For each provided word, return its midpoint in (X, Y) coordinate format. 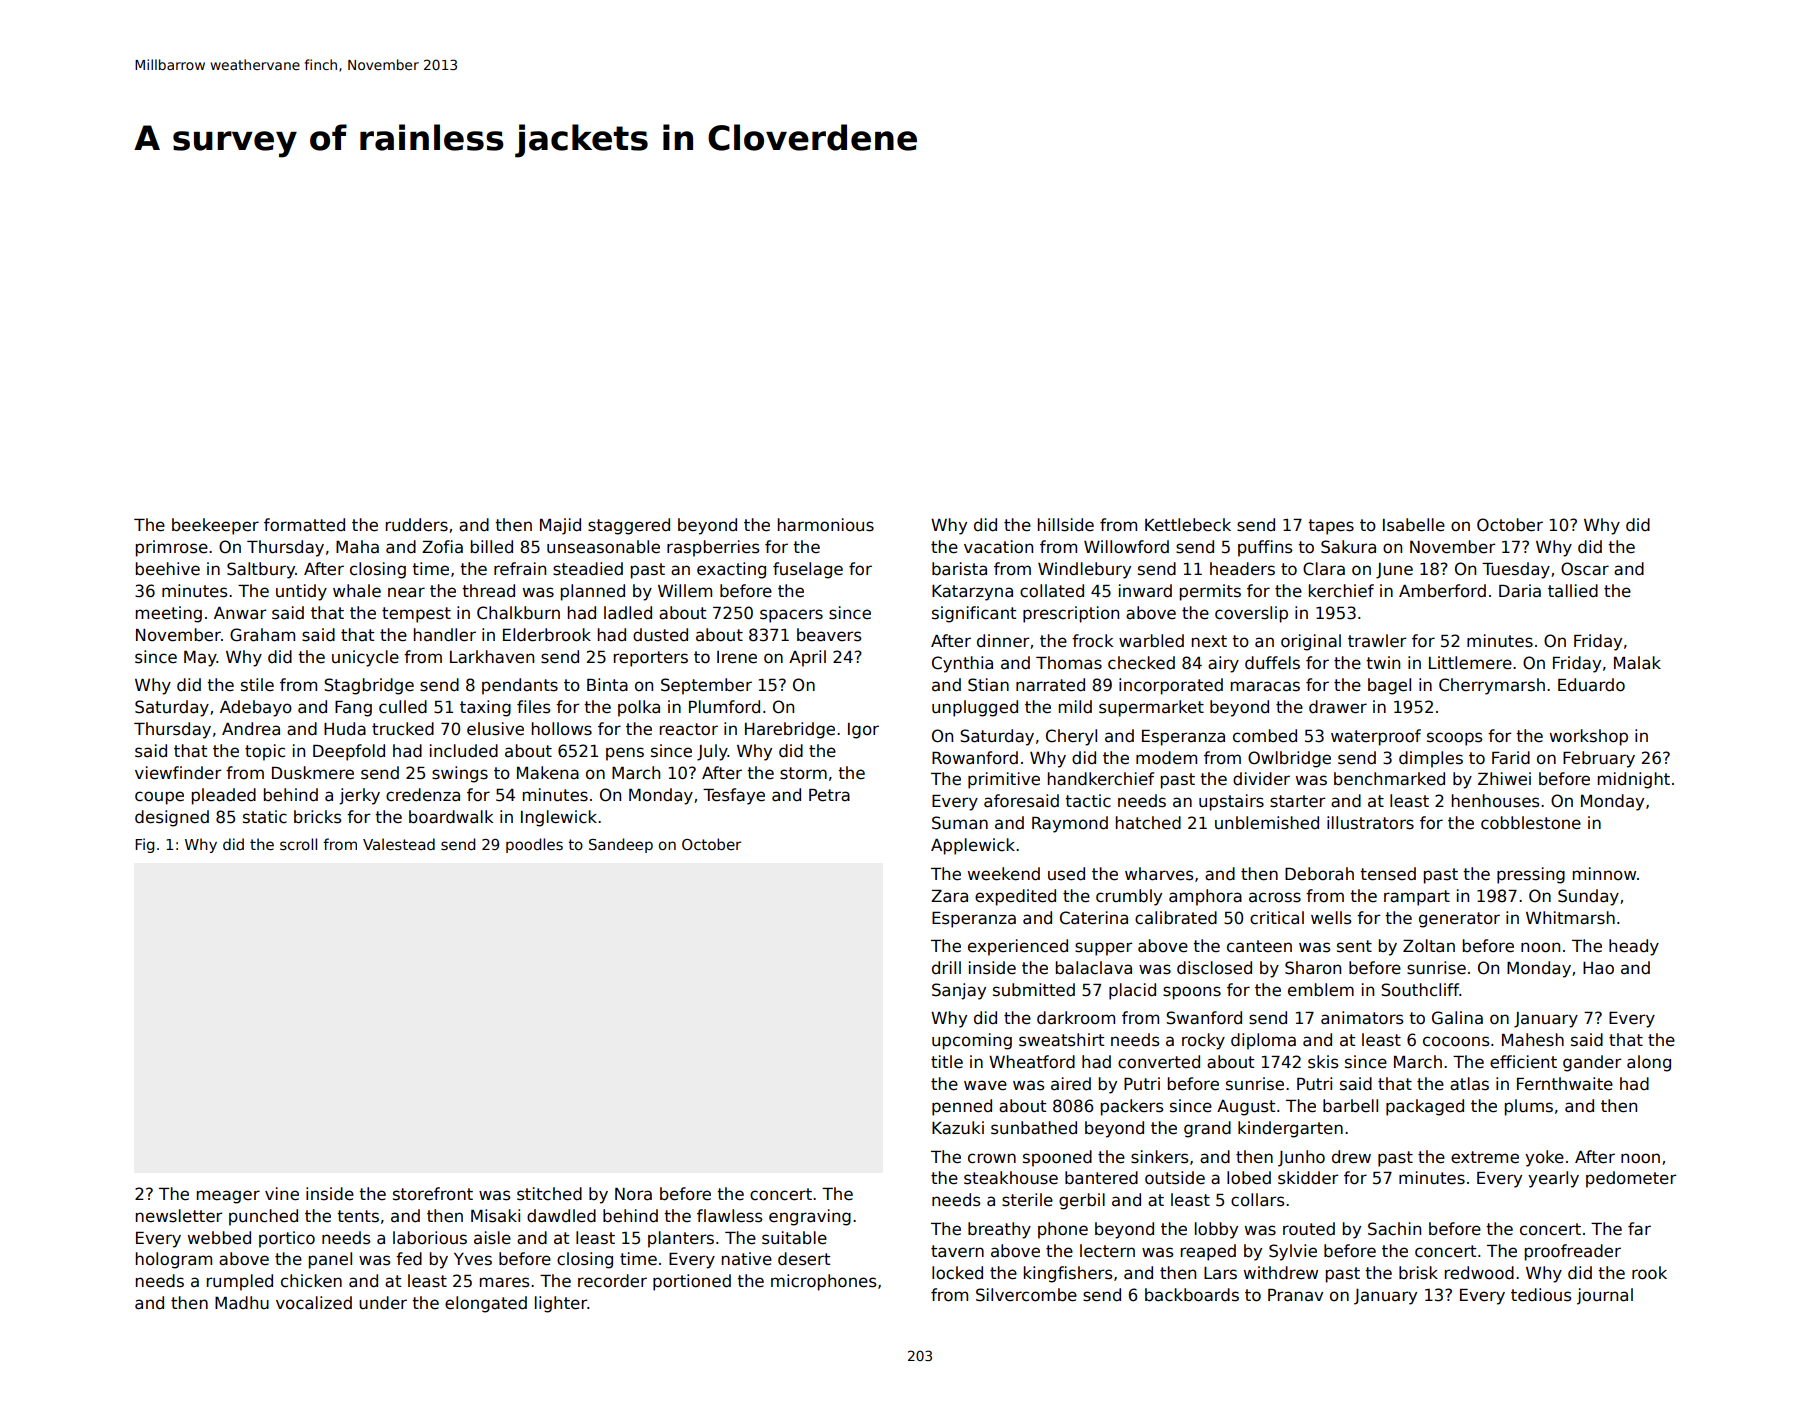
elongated (486, 1304)
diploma (1263, 1041)
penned (962, 1107)
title (947, 1062)
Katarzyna (972, 593)
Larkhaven (492, 657)
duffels (1272, 663)
